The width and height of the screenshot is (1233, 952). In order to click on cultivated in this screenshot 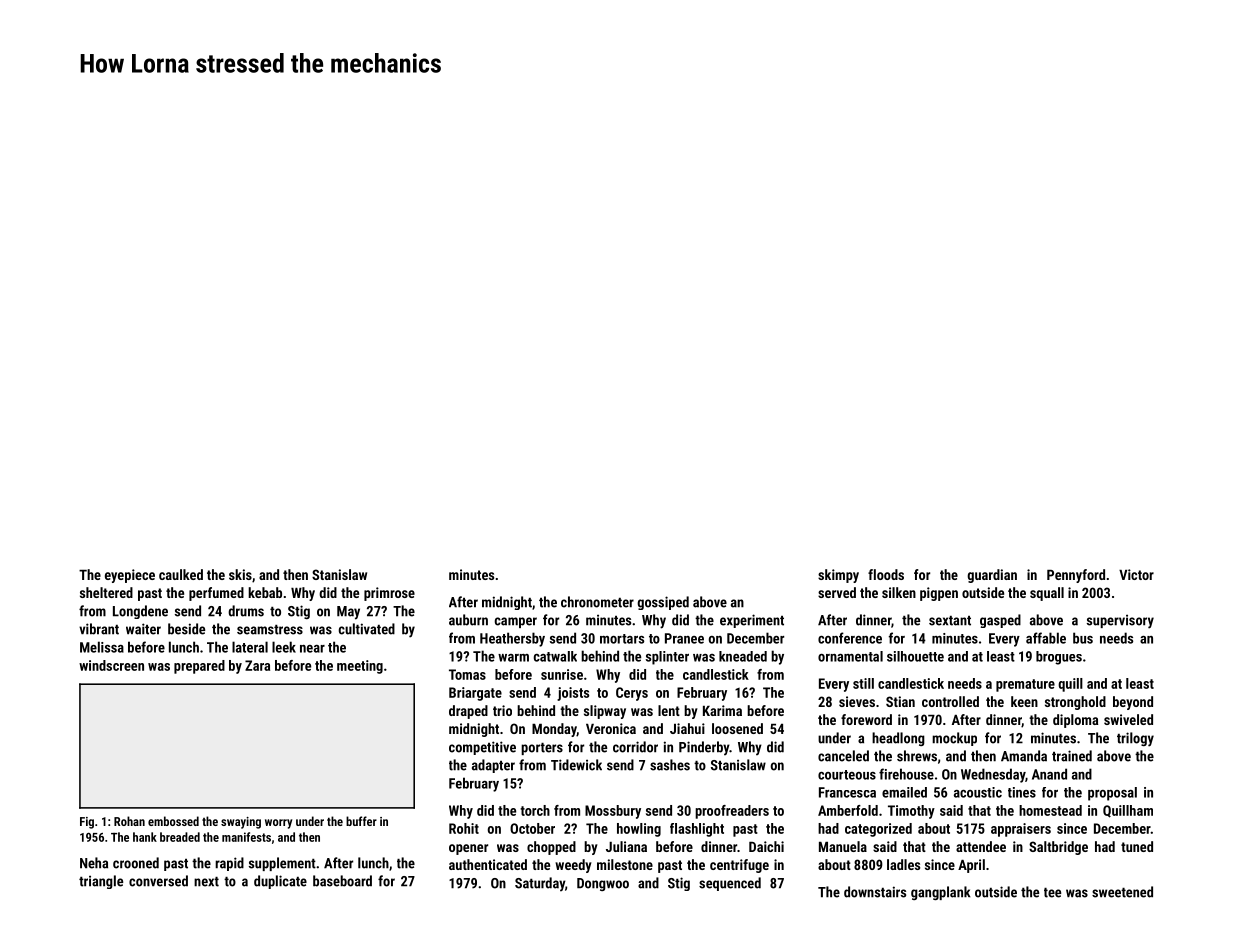, I will do `click(367, 629)`.
